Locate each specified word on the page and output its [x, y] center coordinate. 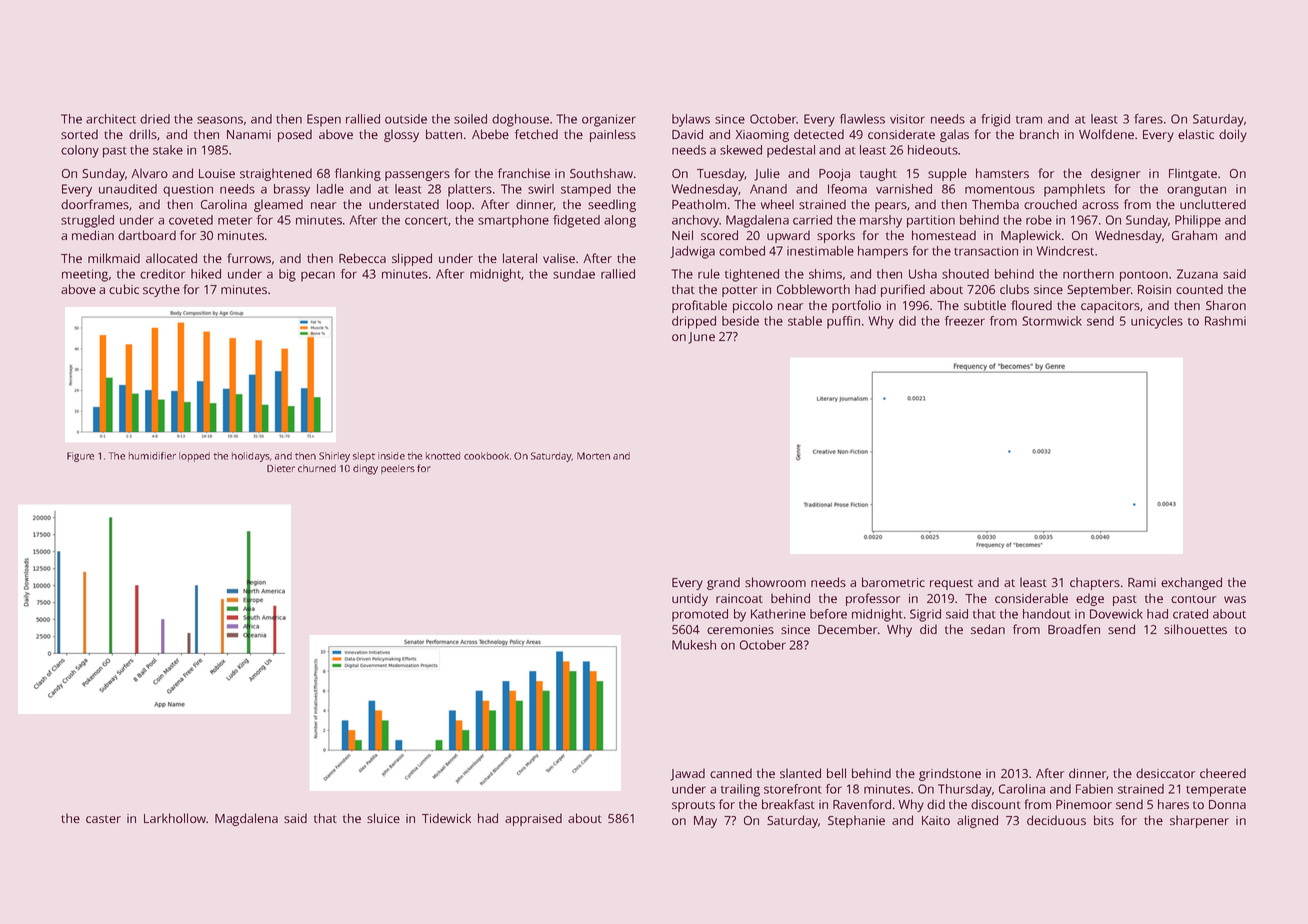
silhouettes [1195, 629]
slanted [800, 773]
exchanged [1191, 583]
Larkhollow [175, 818]
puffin [843, 322]
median [93, 235]
